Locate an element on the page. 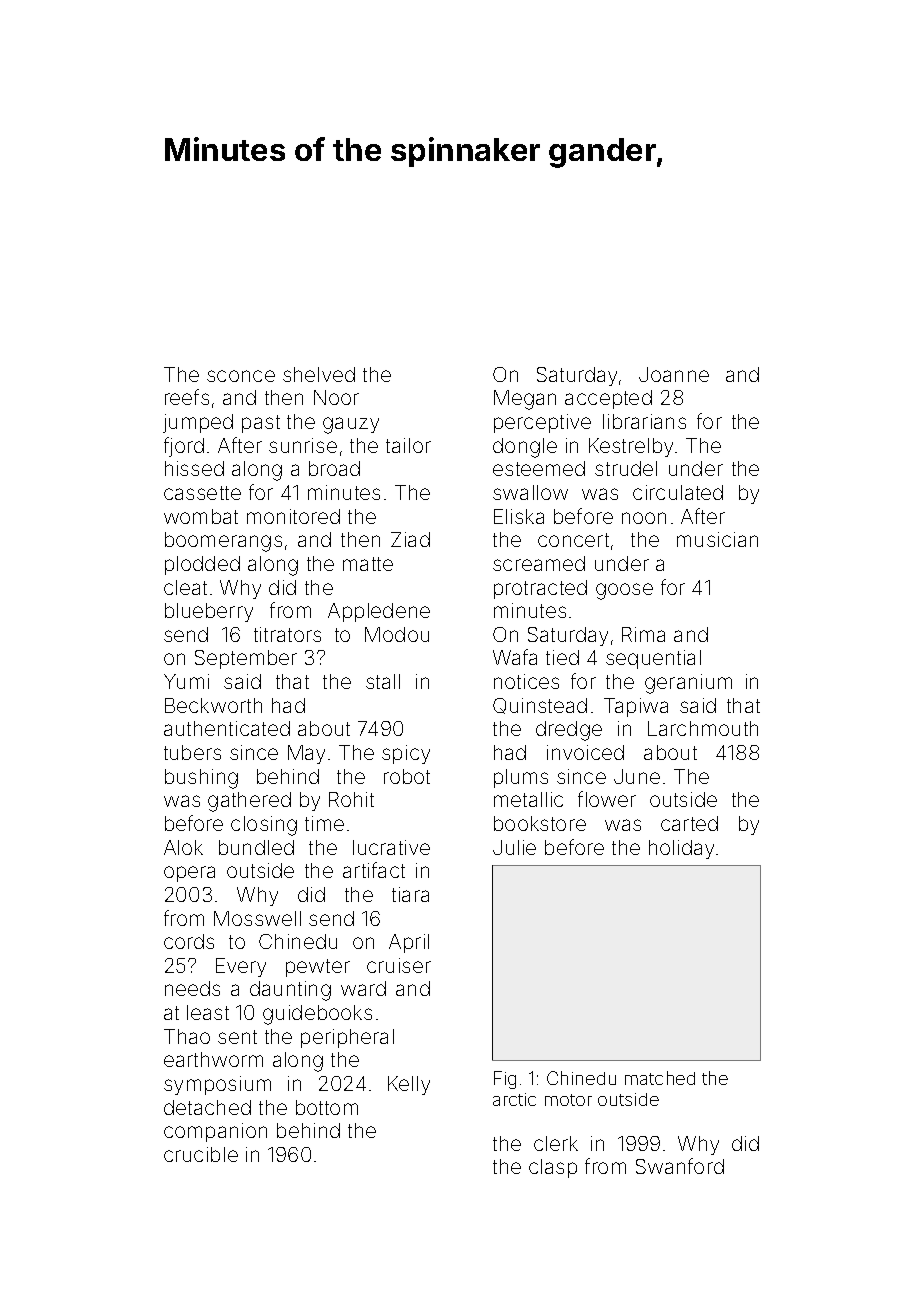 The width and height of the document is (924, 1311). matte is located at coordinates (368, 564).
